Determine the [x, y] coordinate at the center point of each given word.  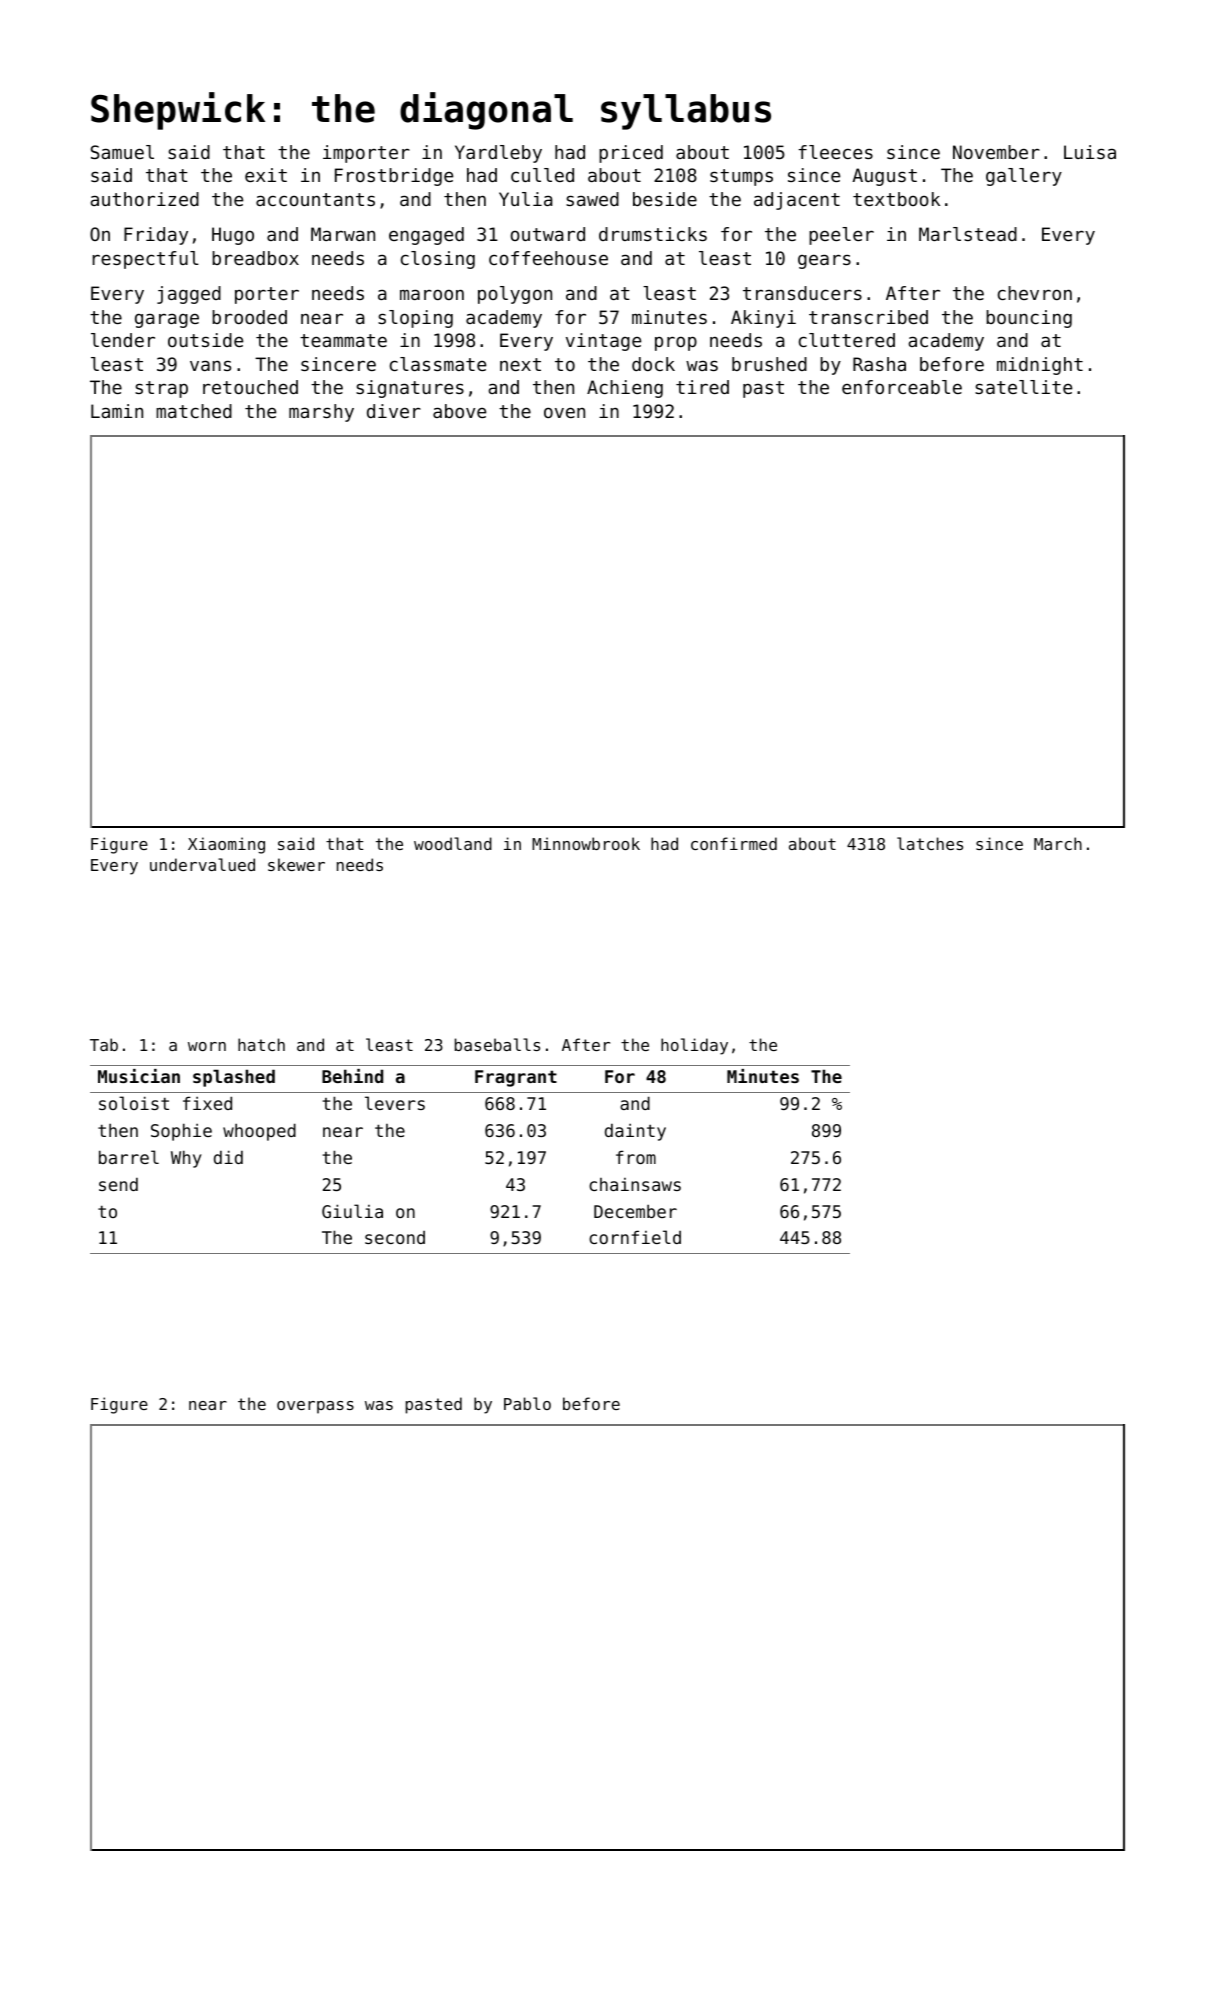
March [1058, 843]
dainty [635, 1132]
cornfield [635, 1237]
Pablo [527, 1403]
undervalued [202, 864]
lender [123, 340]
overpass [315, 1407]
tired [702, 387]
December [635, 1211]
